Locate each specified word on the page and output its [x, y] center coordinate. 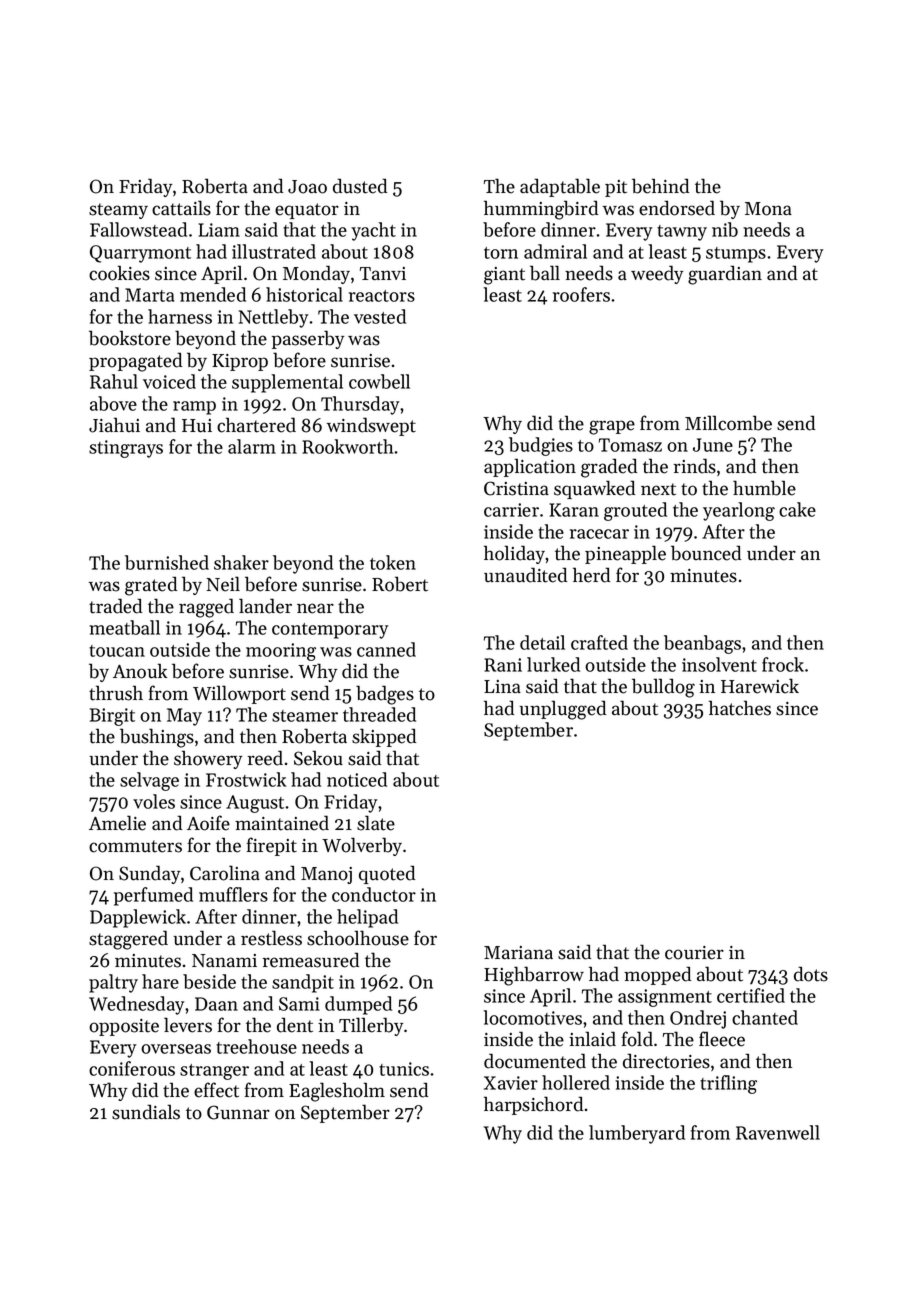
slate [376, 823]
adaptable [560, 187]
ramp [194, 408]
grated [151, 586]
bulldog [663, 688]
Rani [503, 665]
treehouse [256, 1046]
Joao [307, 187]
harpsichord [533, 1105]
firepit [271, 846]
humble [764, 488]
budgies [541, 446]
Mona [768, 209]
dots [811, 974]
